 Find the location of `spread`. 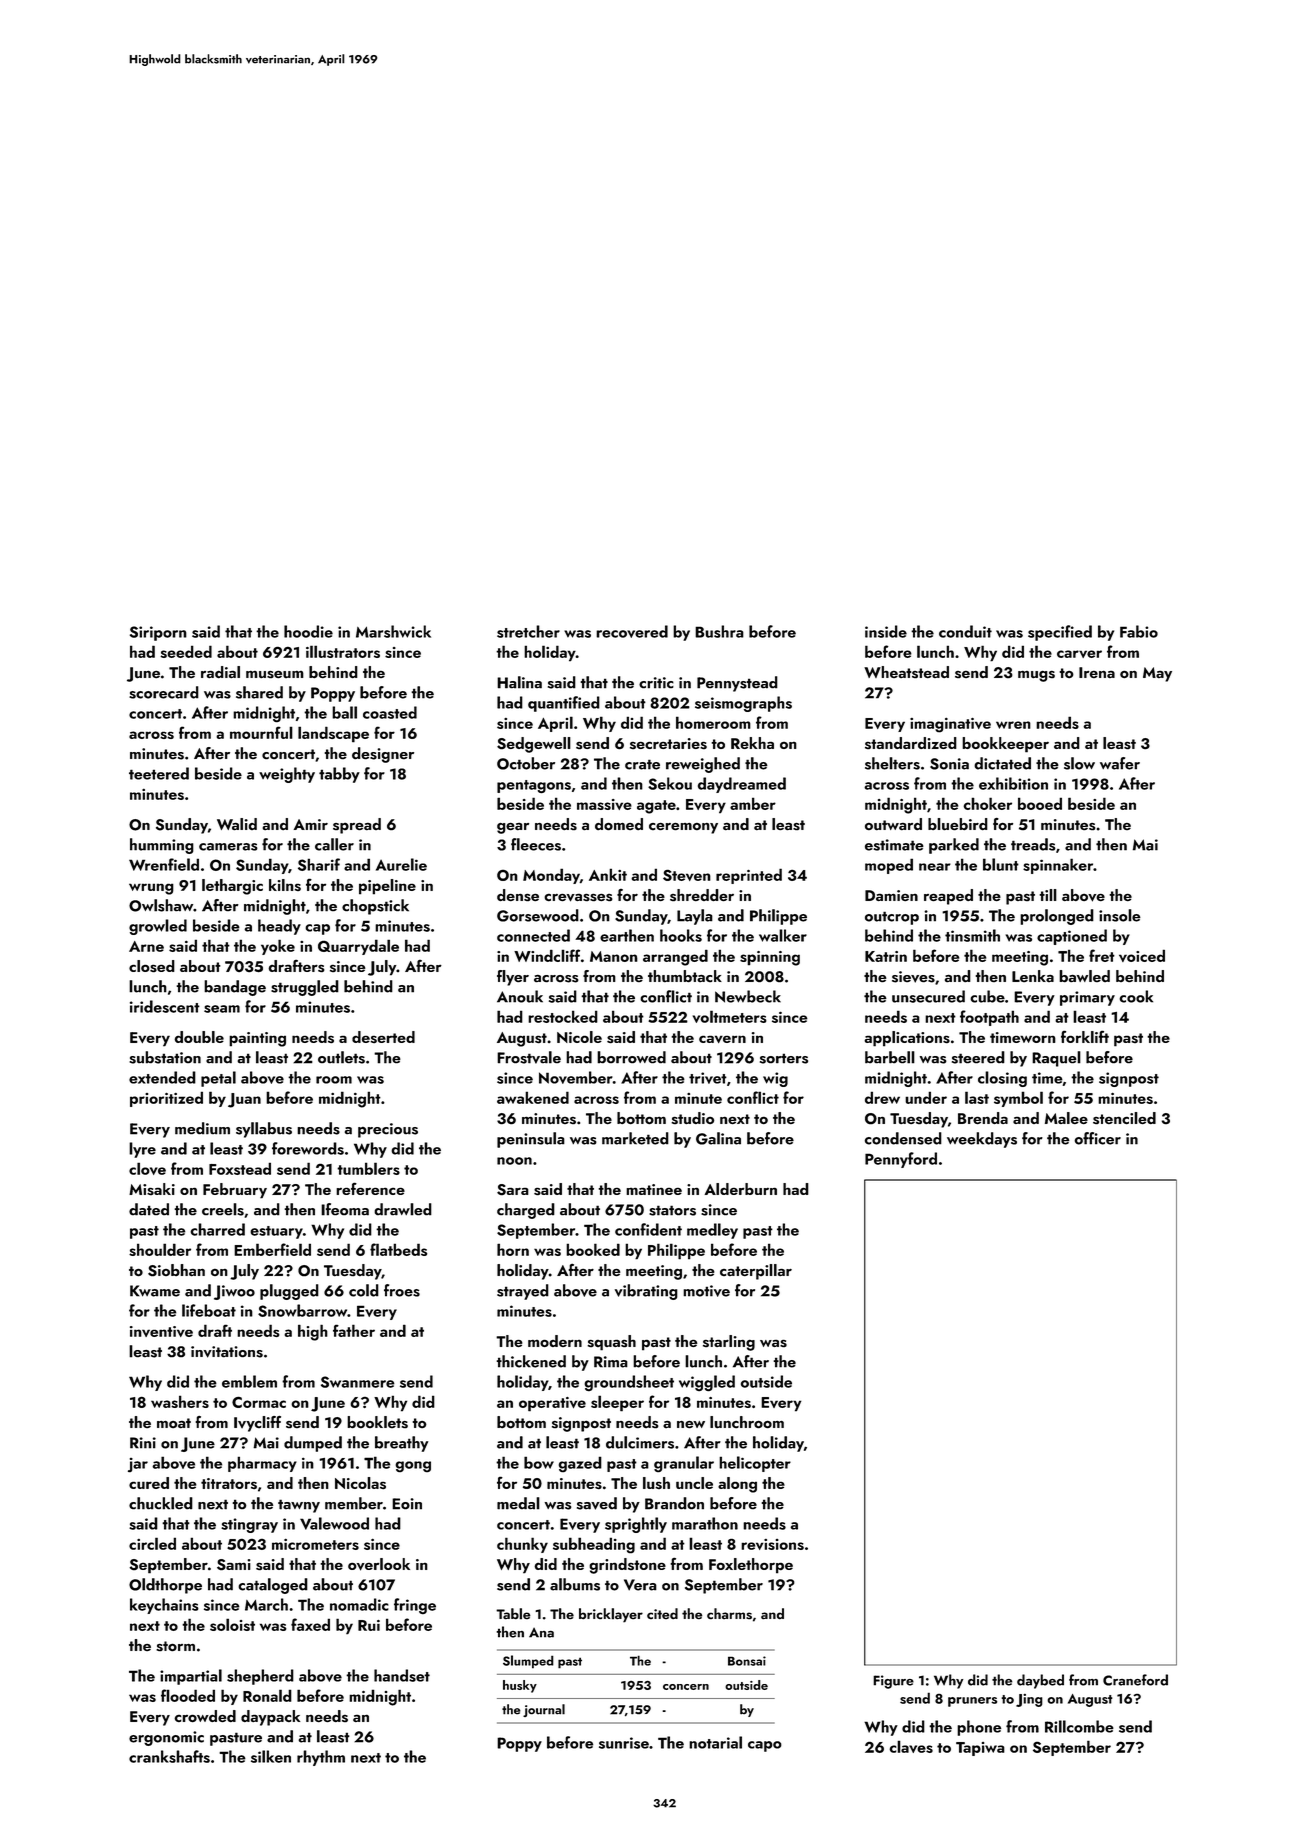

spread is located at coordinates (357, 826).
